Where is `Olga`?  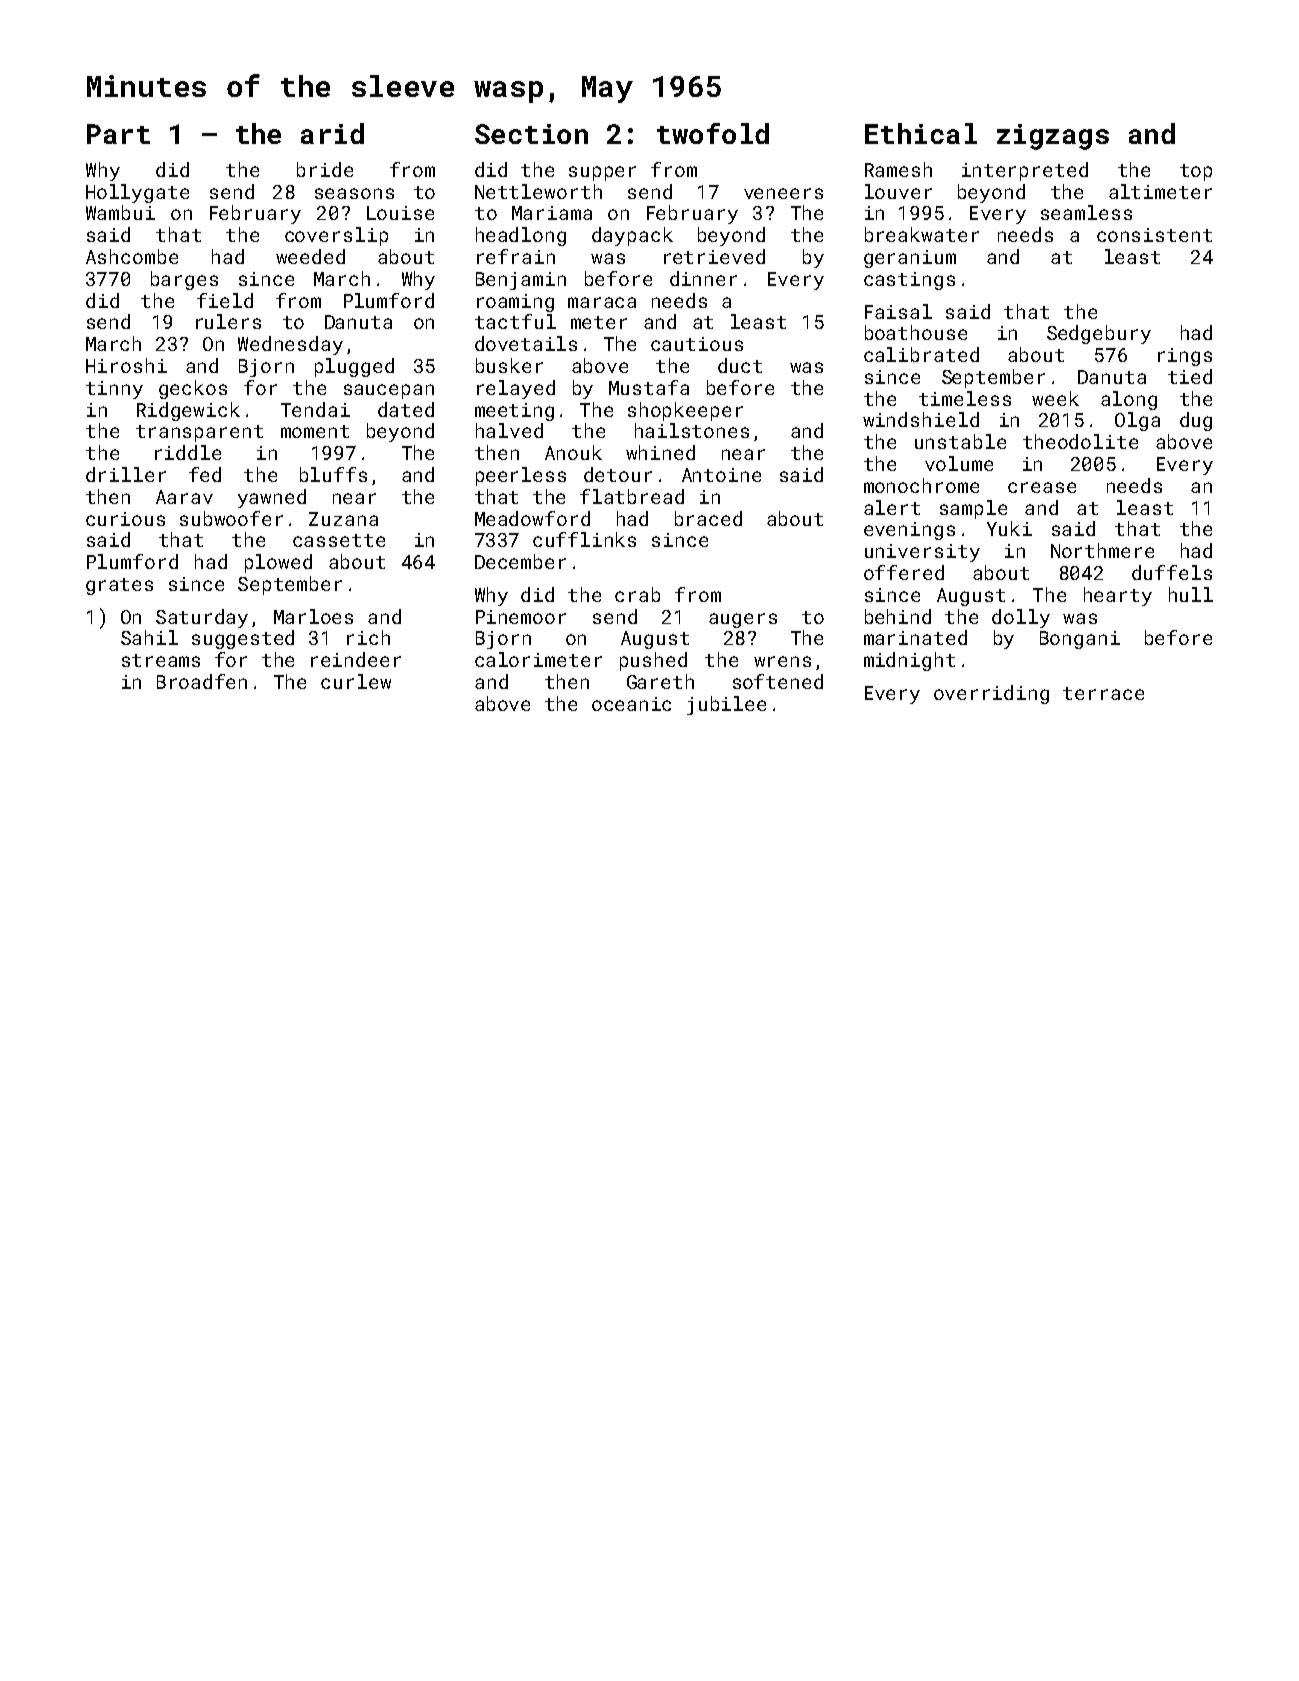 Olga is located at coordinates (1137, 421).
